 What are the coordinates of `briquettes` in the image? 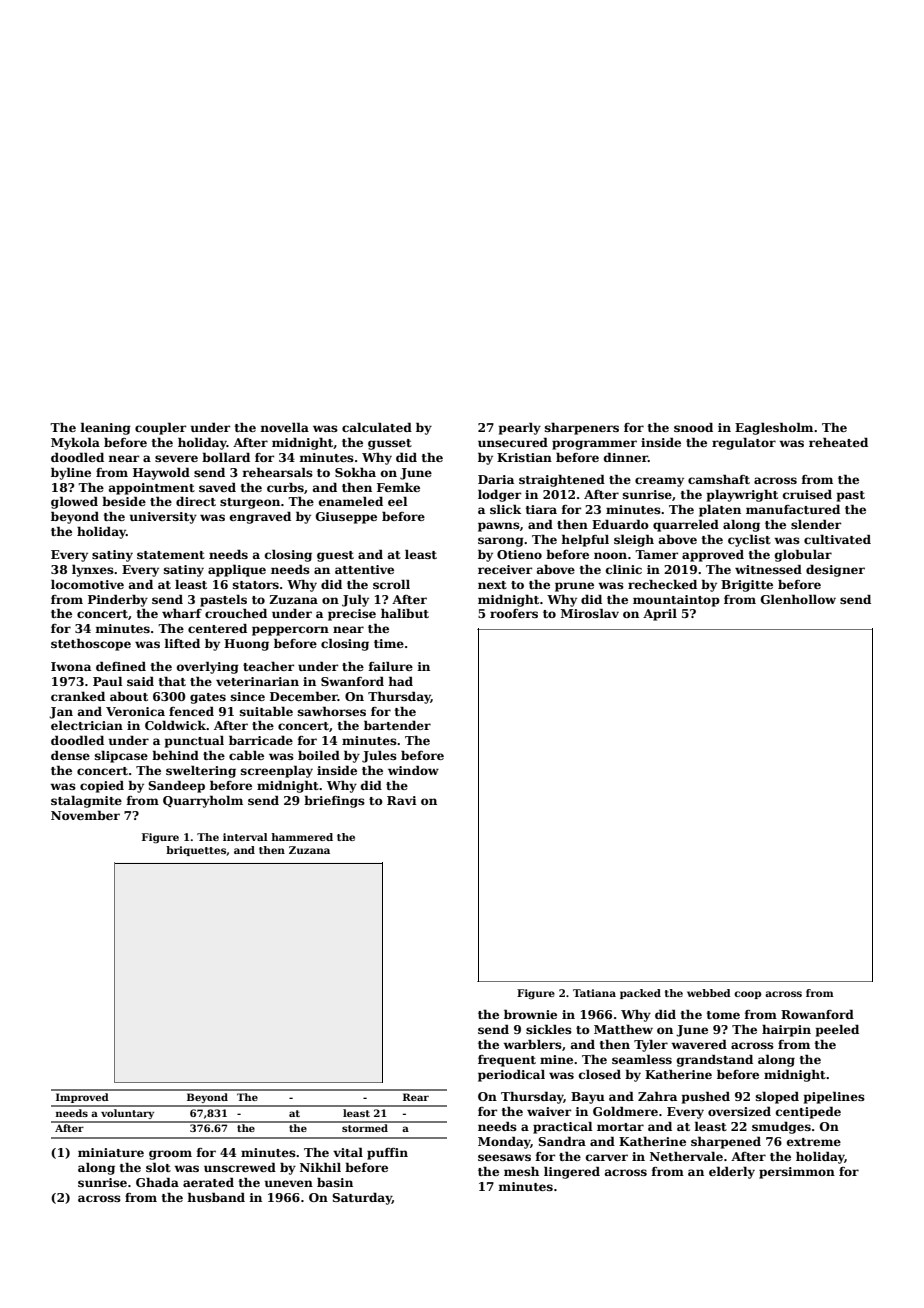 It's located at (196, 851).
